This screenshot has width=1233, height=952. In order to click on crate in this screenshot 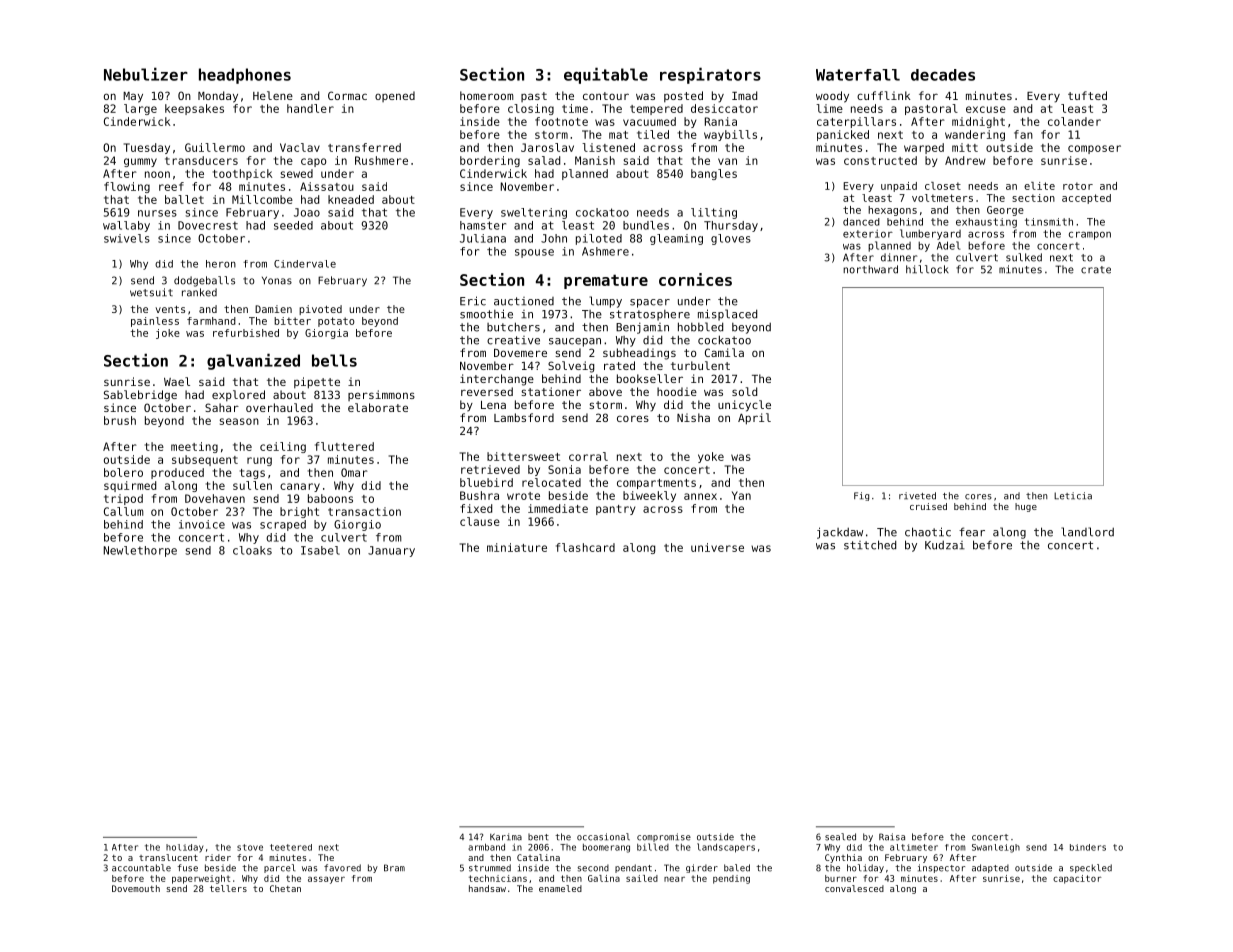, I will do `click(1096, 270)`.
